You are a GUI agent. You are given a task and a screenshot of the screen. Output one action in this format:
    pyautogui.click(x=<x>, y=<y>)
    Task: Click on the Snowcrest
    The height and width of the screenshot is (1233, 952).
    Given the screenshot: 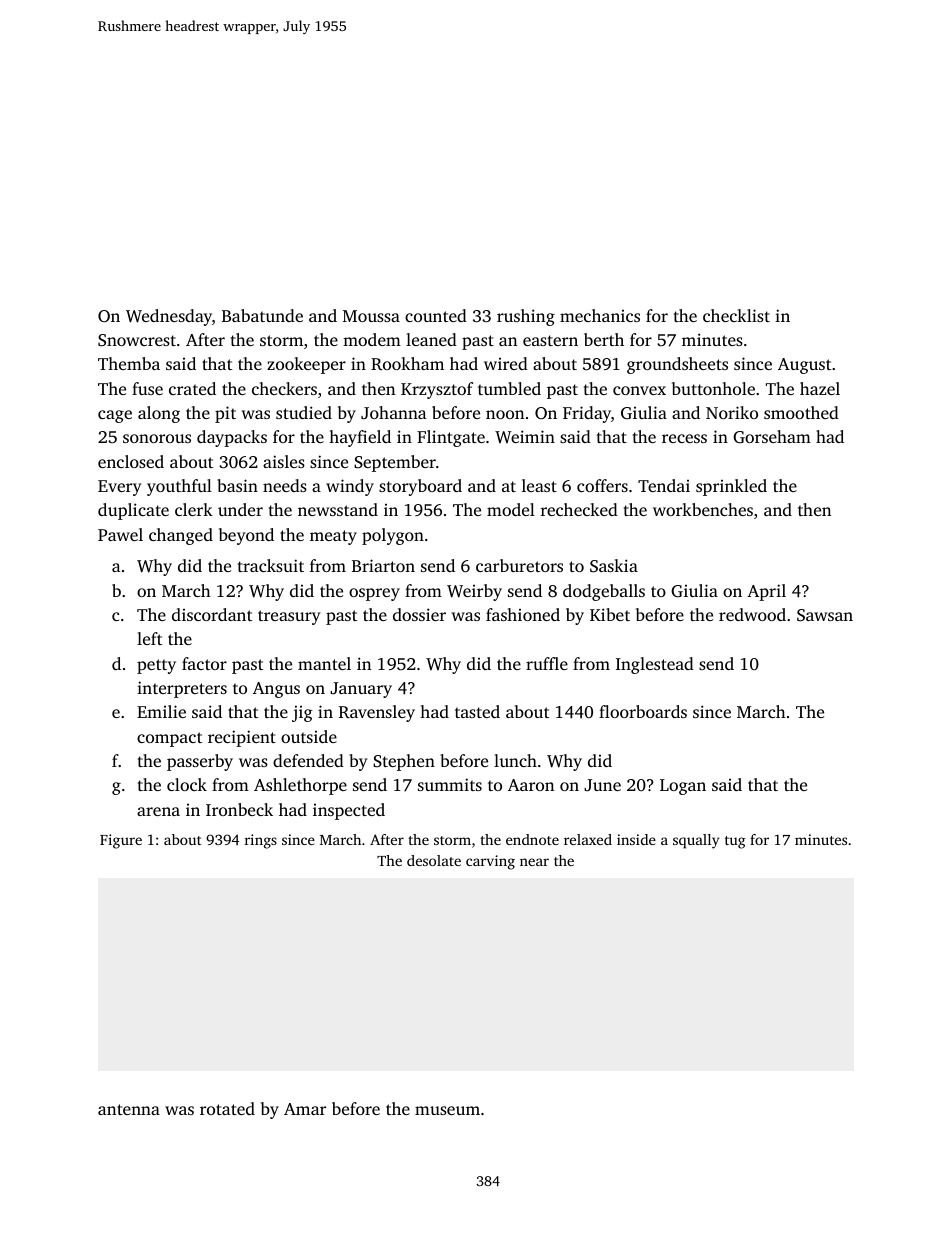 What is the action you would take?
    pyautogui.click(x=137, y=340)
